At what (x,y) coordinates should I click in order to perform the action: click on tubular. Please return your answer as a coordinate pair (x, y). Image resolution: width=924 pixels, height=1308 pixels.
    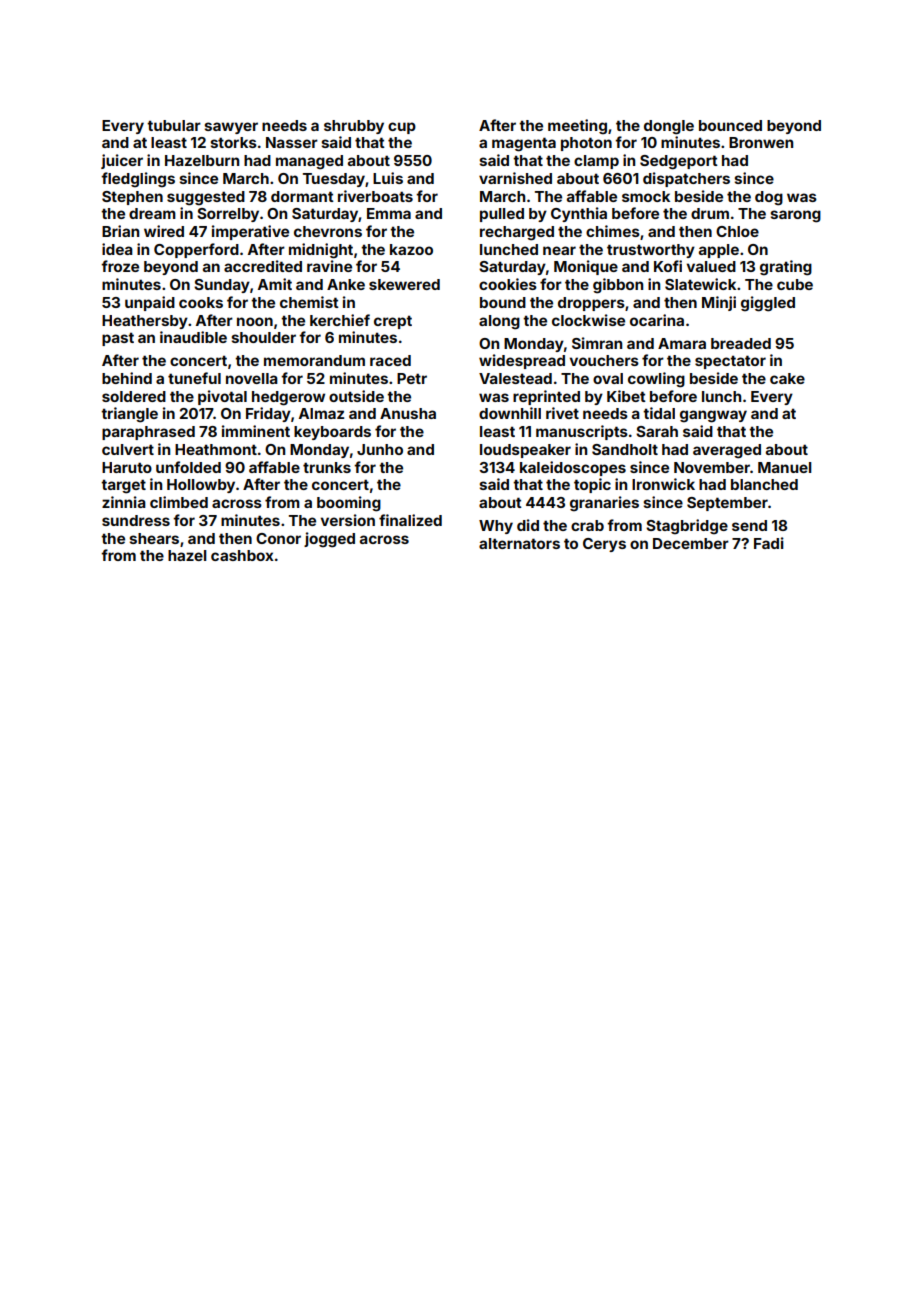
    Looking at the image, I should click on (174, 125).
